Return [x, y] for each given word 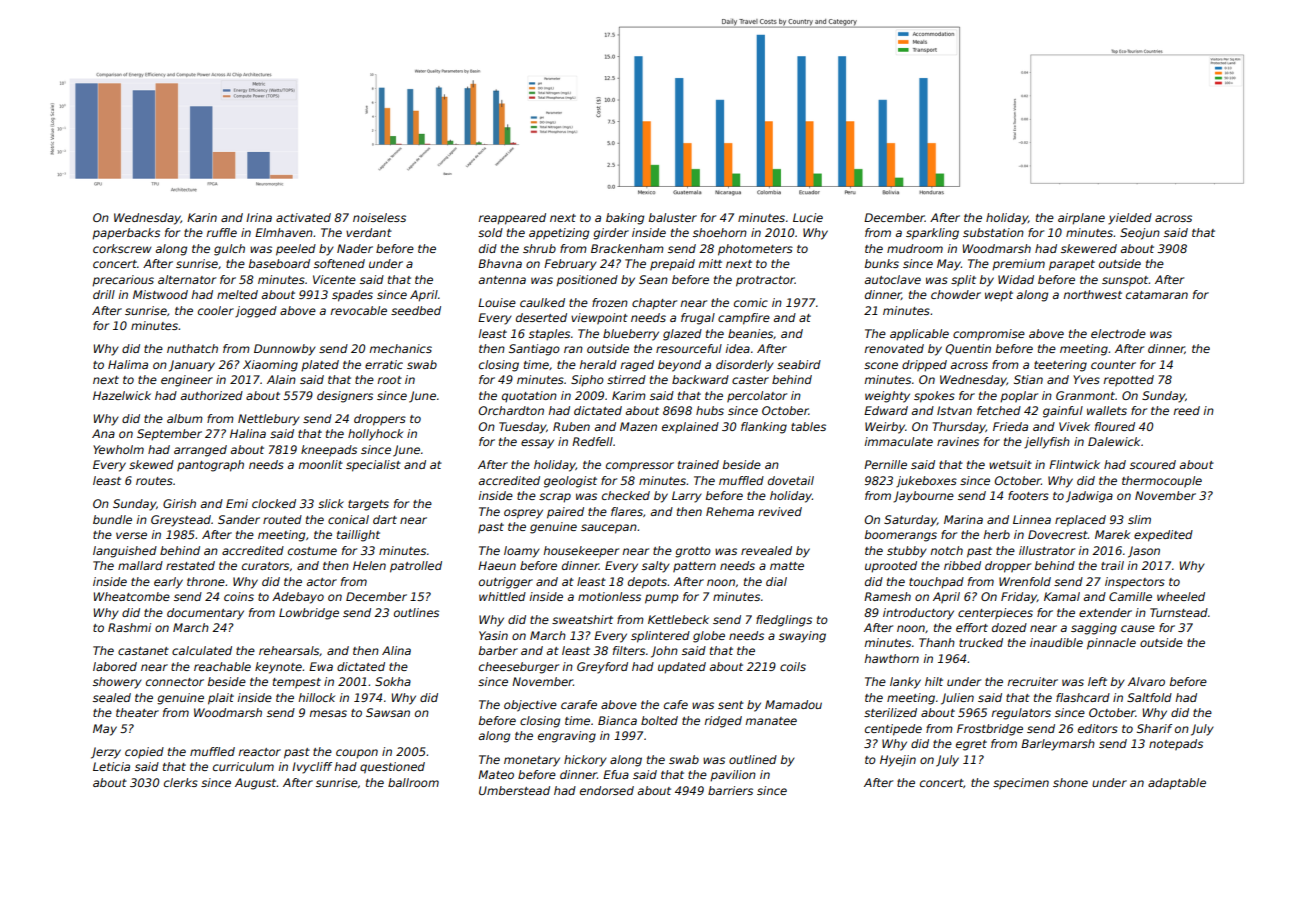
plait [221, 699]
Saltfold [1149, 697]
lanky [905, 683]
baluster [673, 217]
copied [144, 753]
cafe [676, 704]
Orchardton [511, 410]
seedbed [416, 310]
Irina [259, 217]
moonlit [320, 464]
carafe [579, 704]
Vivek [1074, 426]
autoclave [893, 279]
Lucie [808, 217]
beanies [750, 333]
